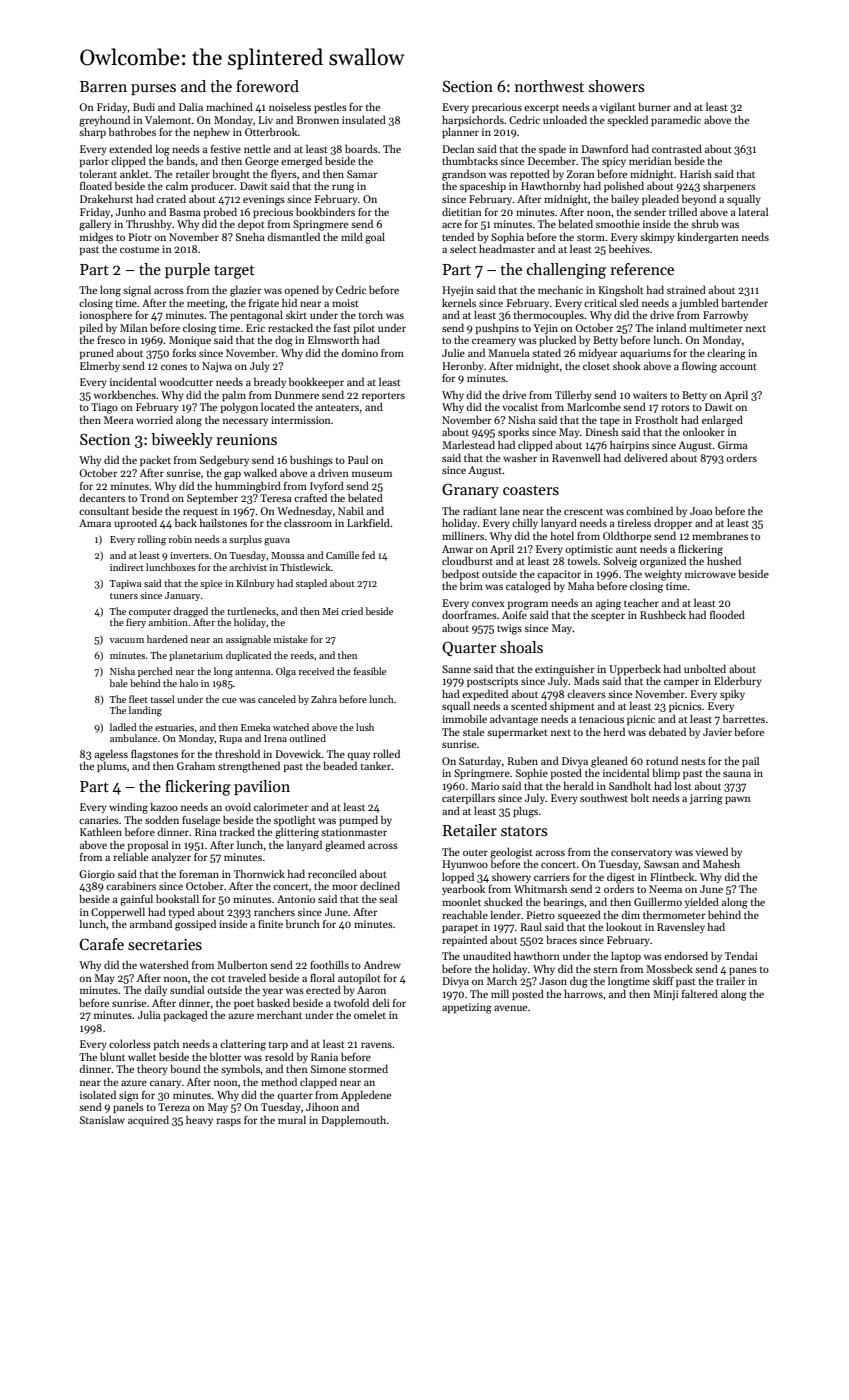  What do you see at coordinates (267, 86) in the image?
I see `foreword` at bounding box center [267, 86].
